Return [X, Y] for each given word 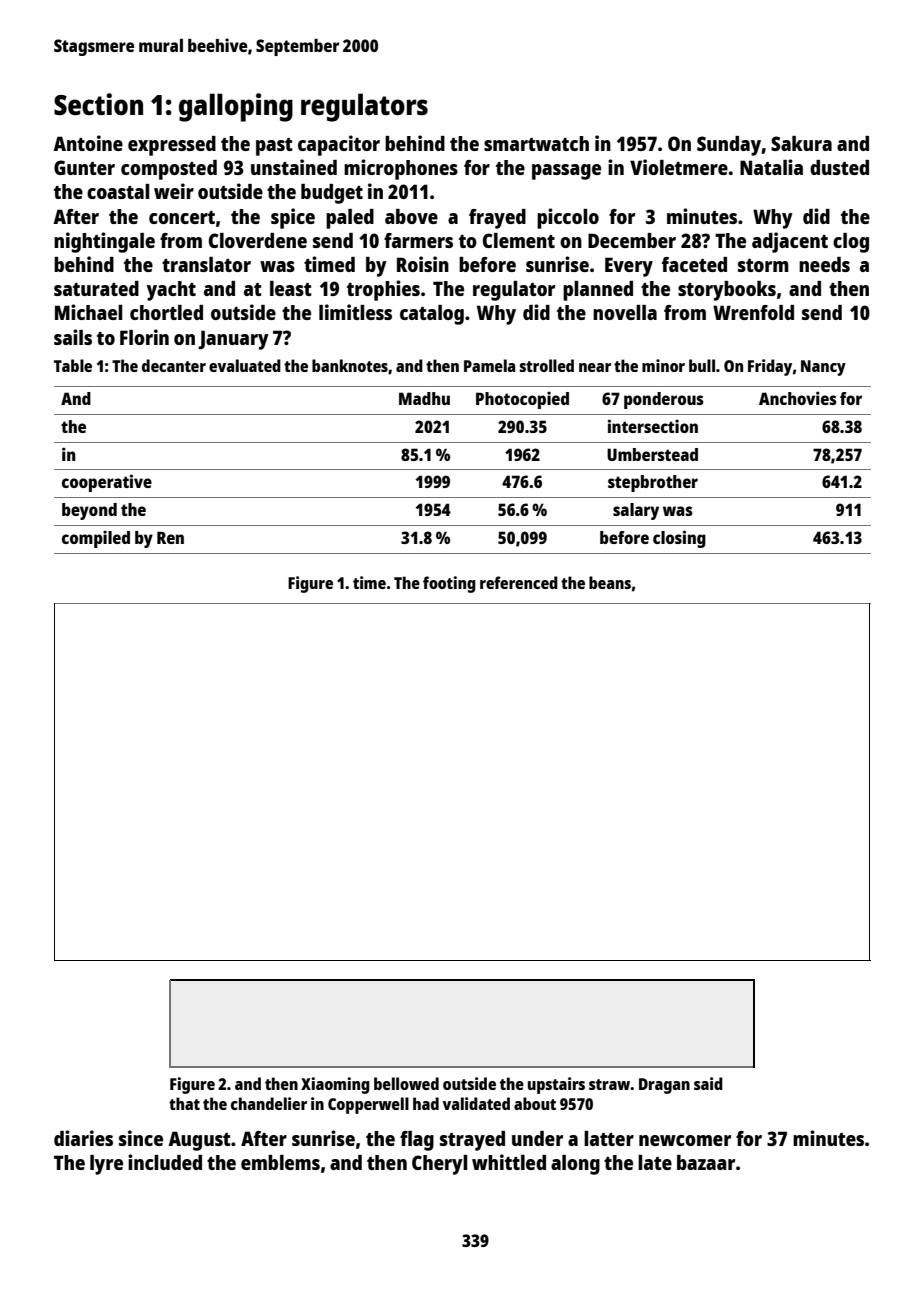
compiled [96, 539]
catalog [432, 315]
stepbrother [653, 483]
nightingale [104, 242]
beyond [89, 511]
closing [679, 539]
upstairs [556, 1085]
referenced [519, 582]
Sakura [801, 143]
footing [449, 584]
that [184, 1103]
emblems [280, 1162]
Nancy [823, 368]
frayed [497, 219]
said [708, 1083]
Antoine [88, 143]
